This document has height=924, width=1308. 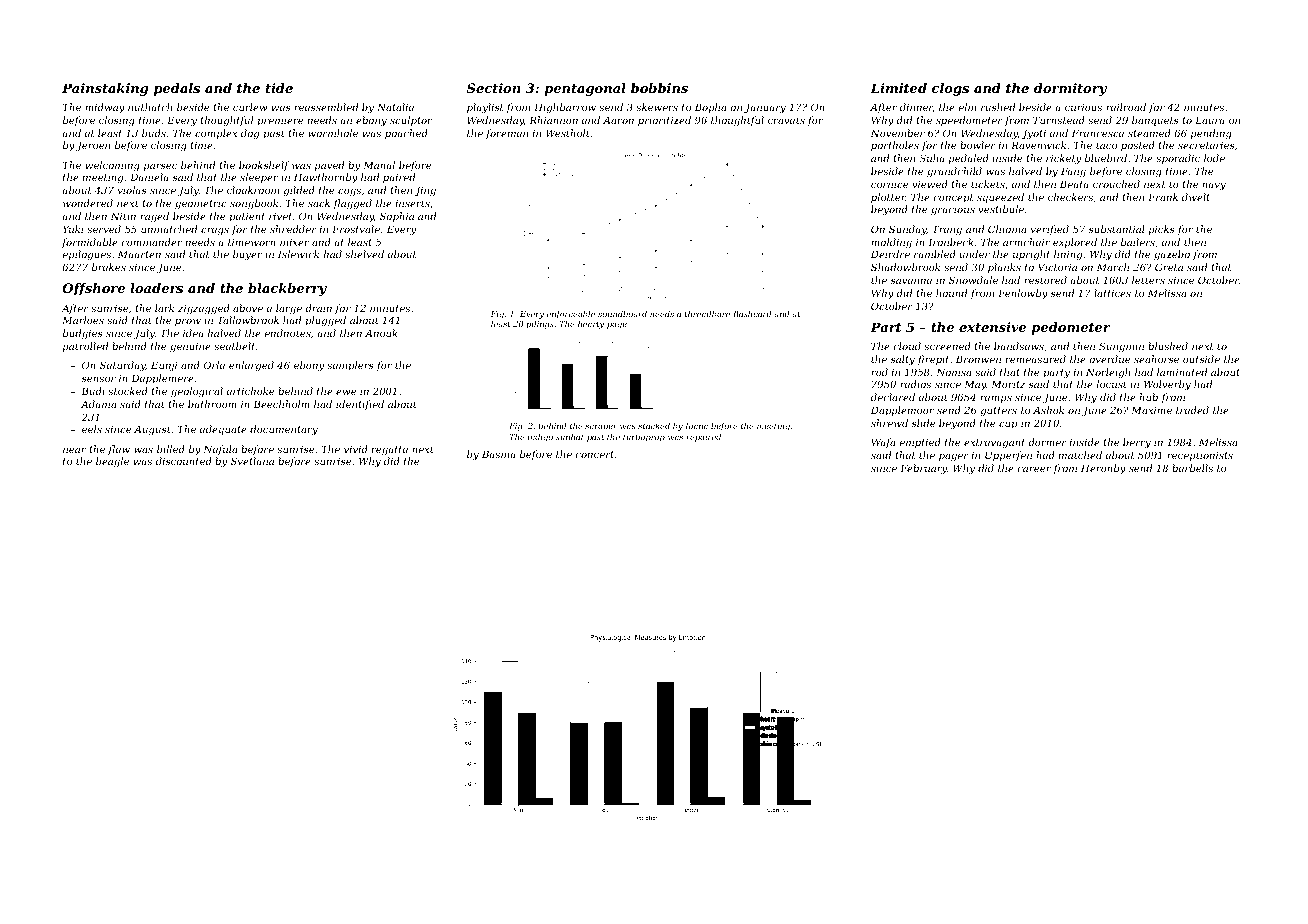 I want to click on enforceable, so click(x=571, y=315).
